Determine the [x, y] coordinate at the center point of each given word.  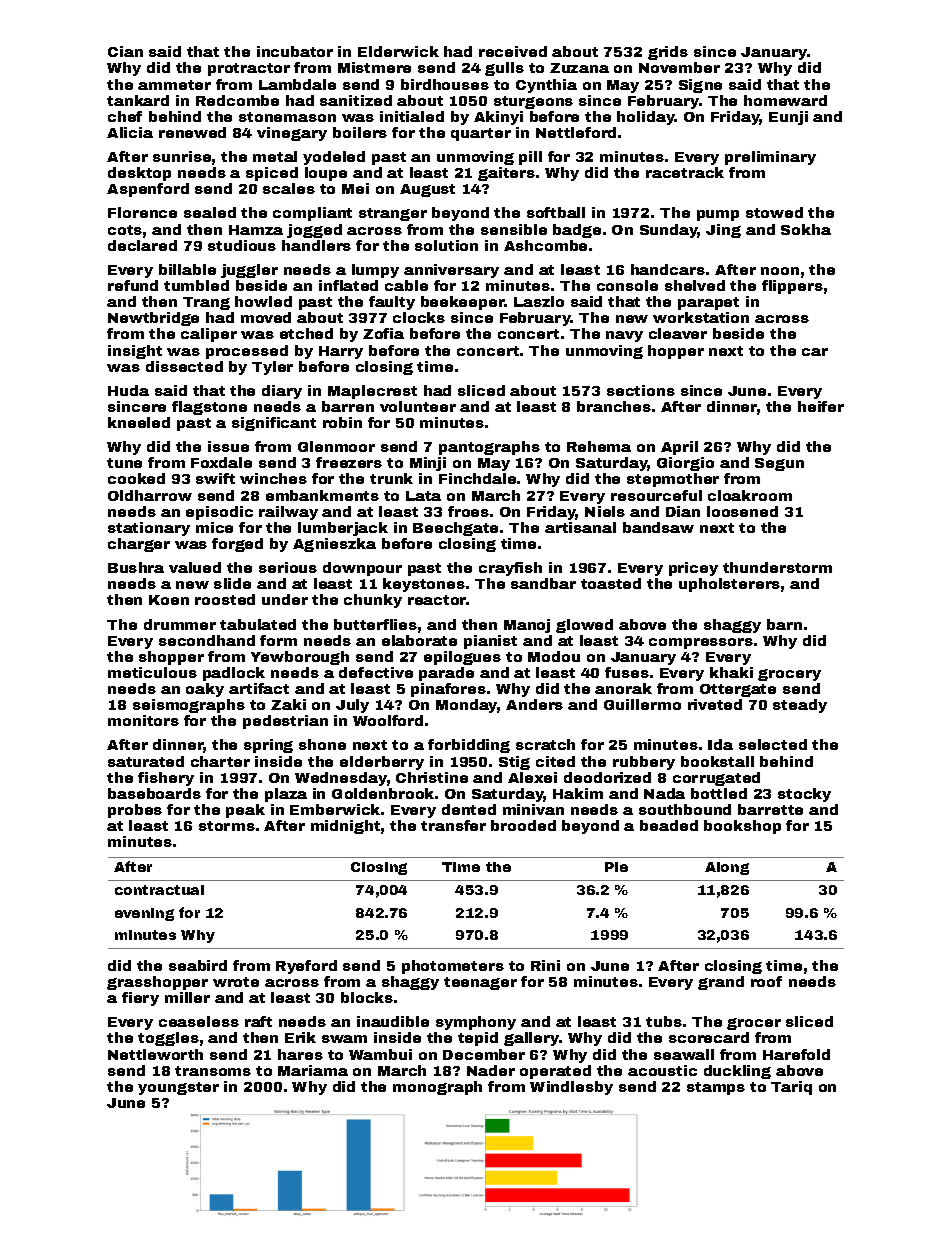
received [513, 51]
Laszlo [539, 301]
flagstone [209, 408]
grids [668, 53]
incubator [295, 51]
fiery [140, 999]
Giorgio [685, 464]
